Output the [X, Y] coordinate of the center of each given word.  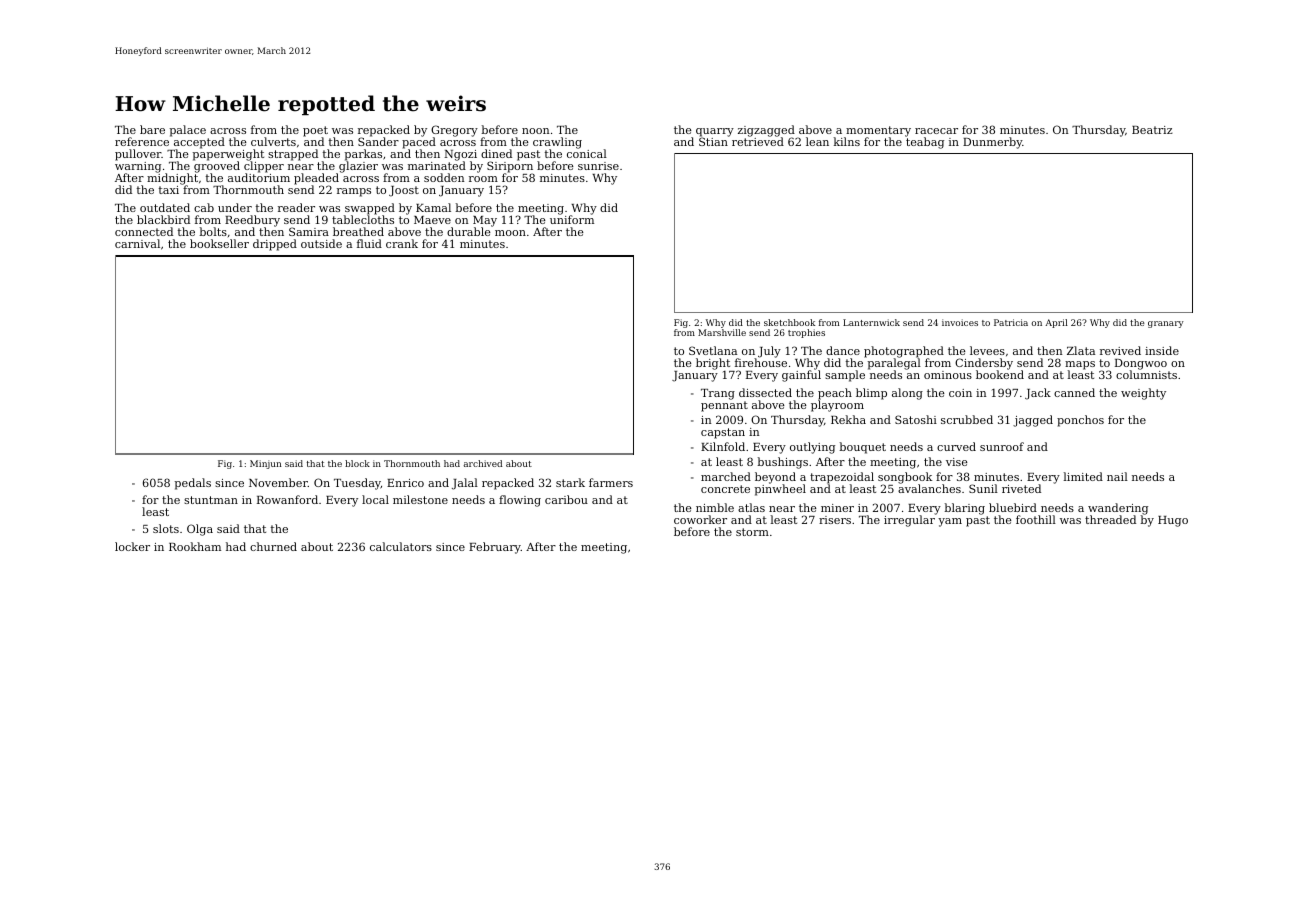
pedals [193, 484]
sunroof [1002, 446]
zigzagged [766, 131]
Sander [378, 141]
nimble [715, 507]
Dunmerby [992, 143]
